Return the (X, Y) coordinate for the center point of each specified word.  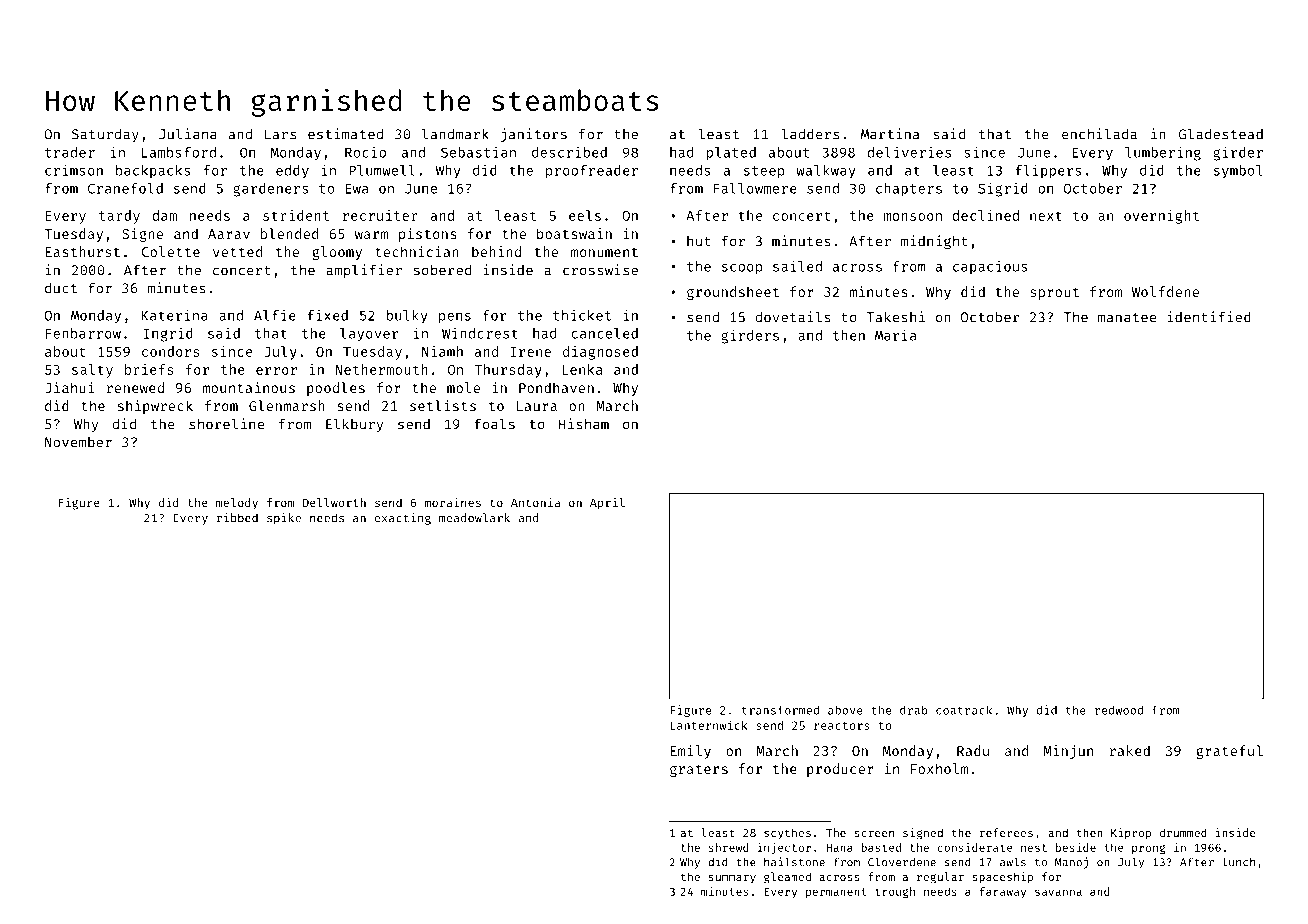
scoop (742, 269)
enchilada (1099, 134)
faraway (1002, 892)
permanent (836, 893)
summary (732, 879)
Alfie (275, 315)
